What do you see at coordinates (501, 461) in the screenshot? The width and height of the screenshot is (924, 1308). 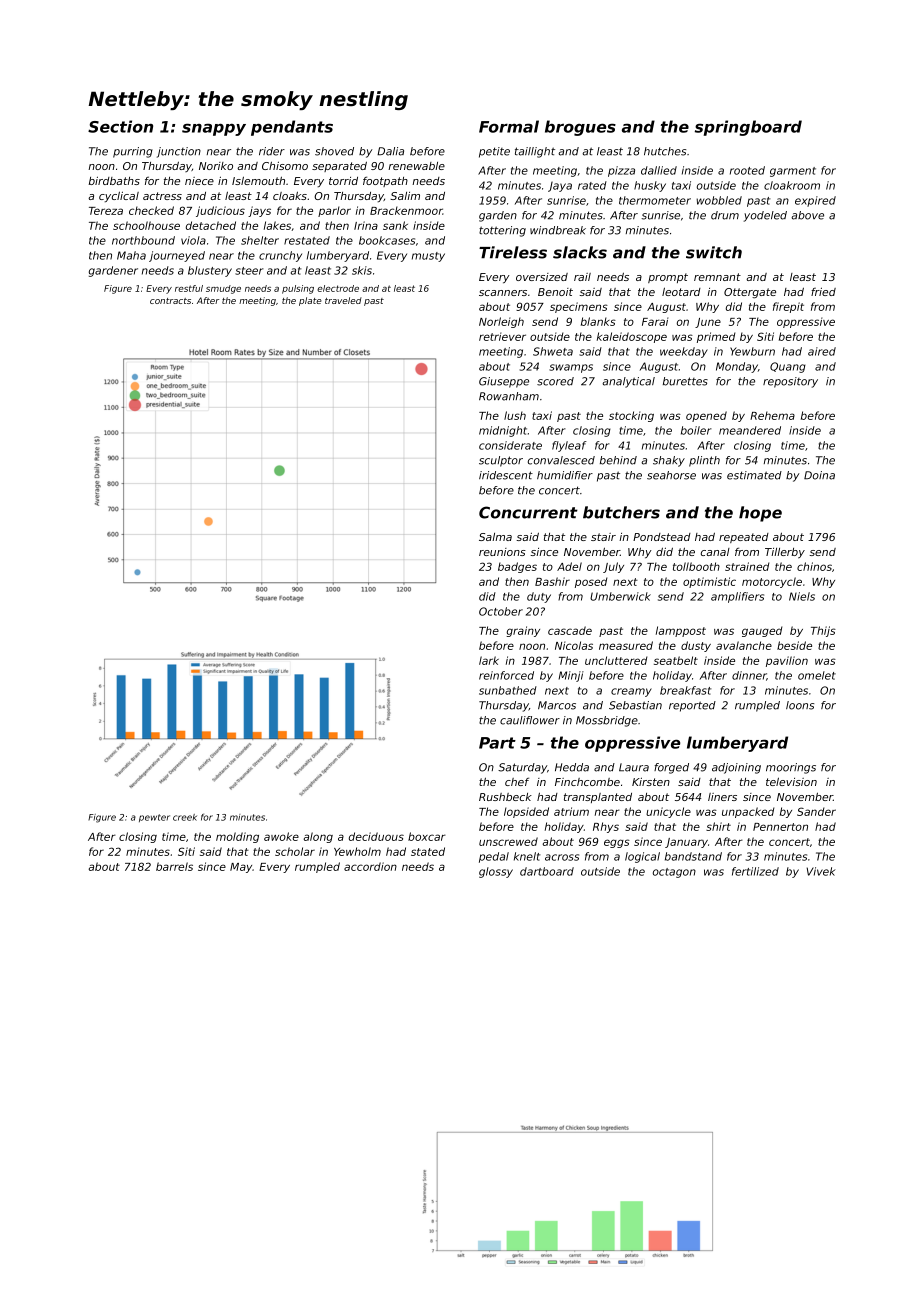 I see `sculptor` at bounding box center [501, 461].
